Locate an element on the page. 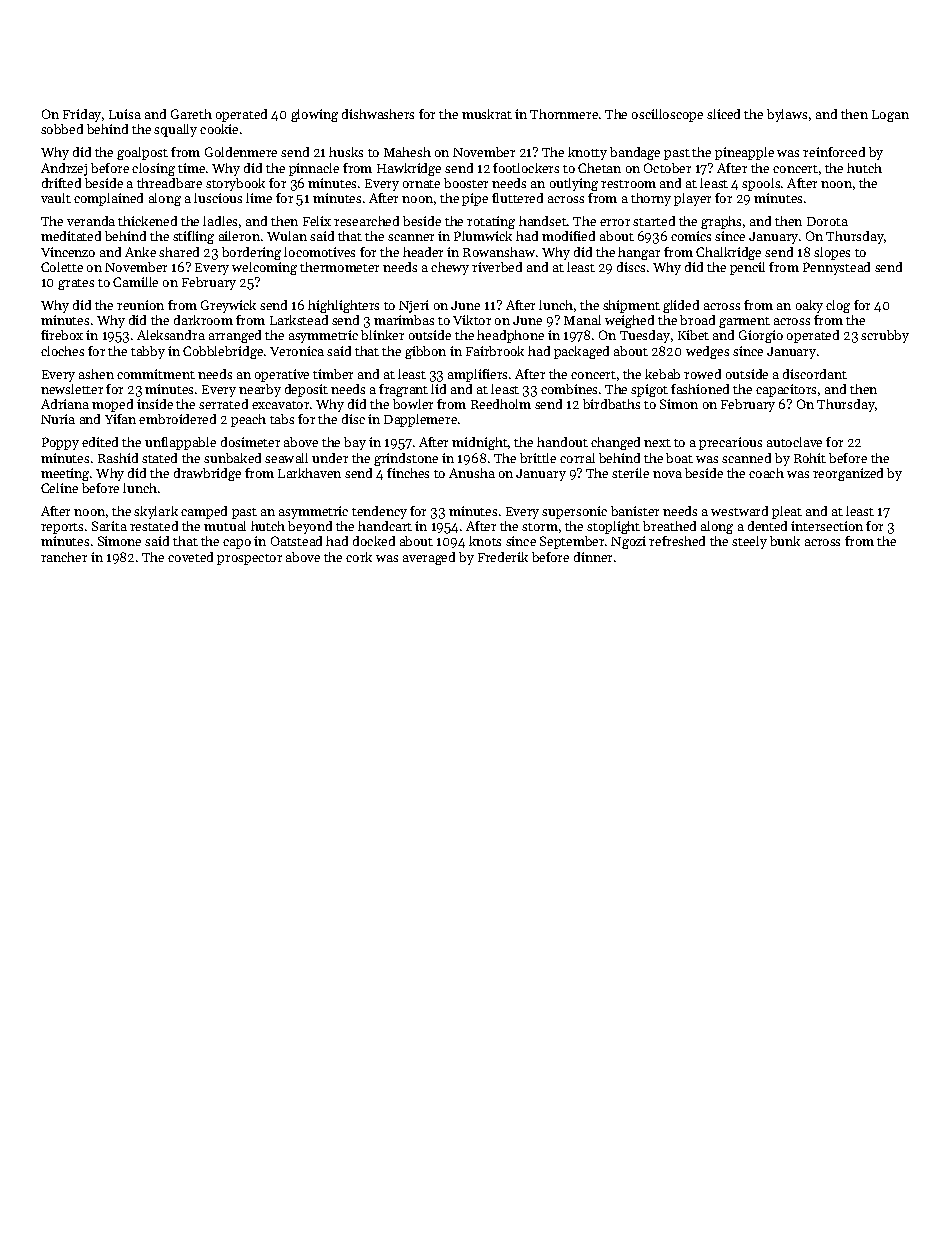 The image size is (952, 1233). comics is located at coordinates (691, 236).
